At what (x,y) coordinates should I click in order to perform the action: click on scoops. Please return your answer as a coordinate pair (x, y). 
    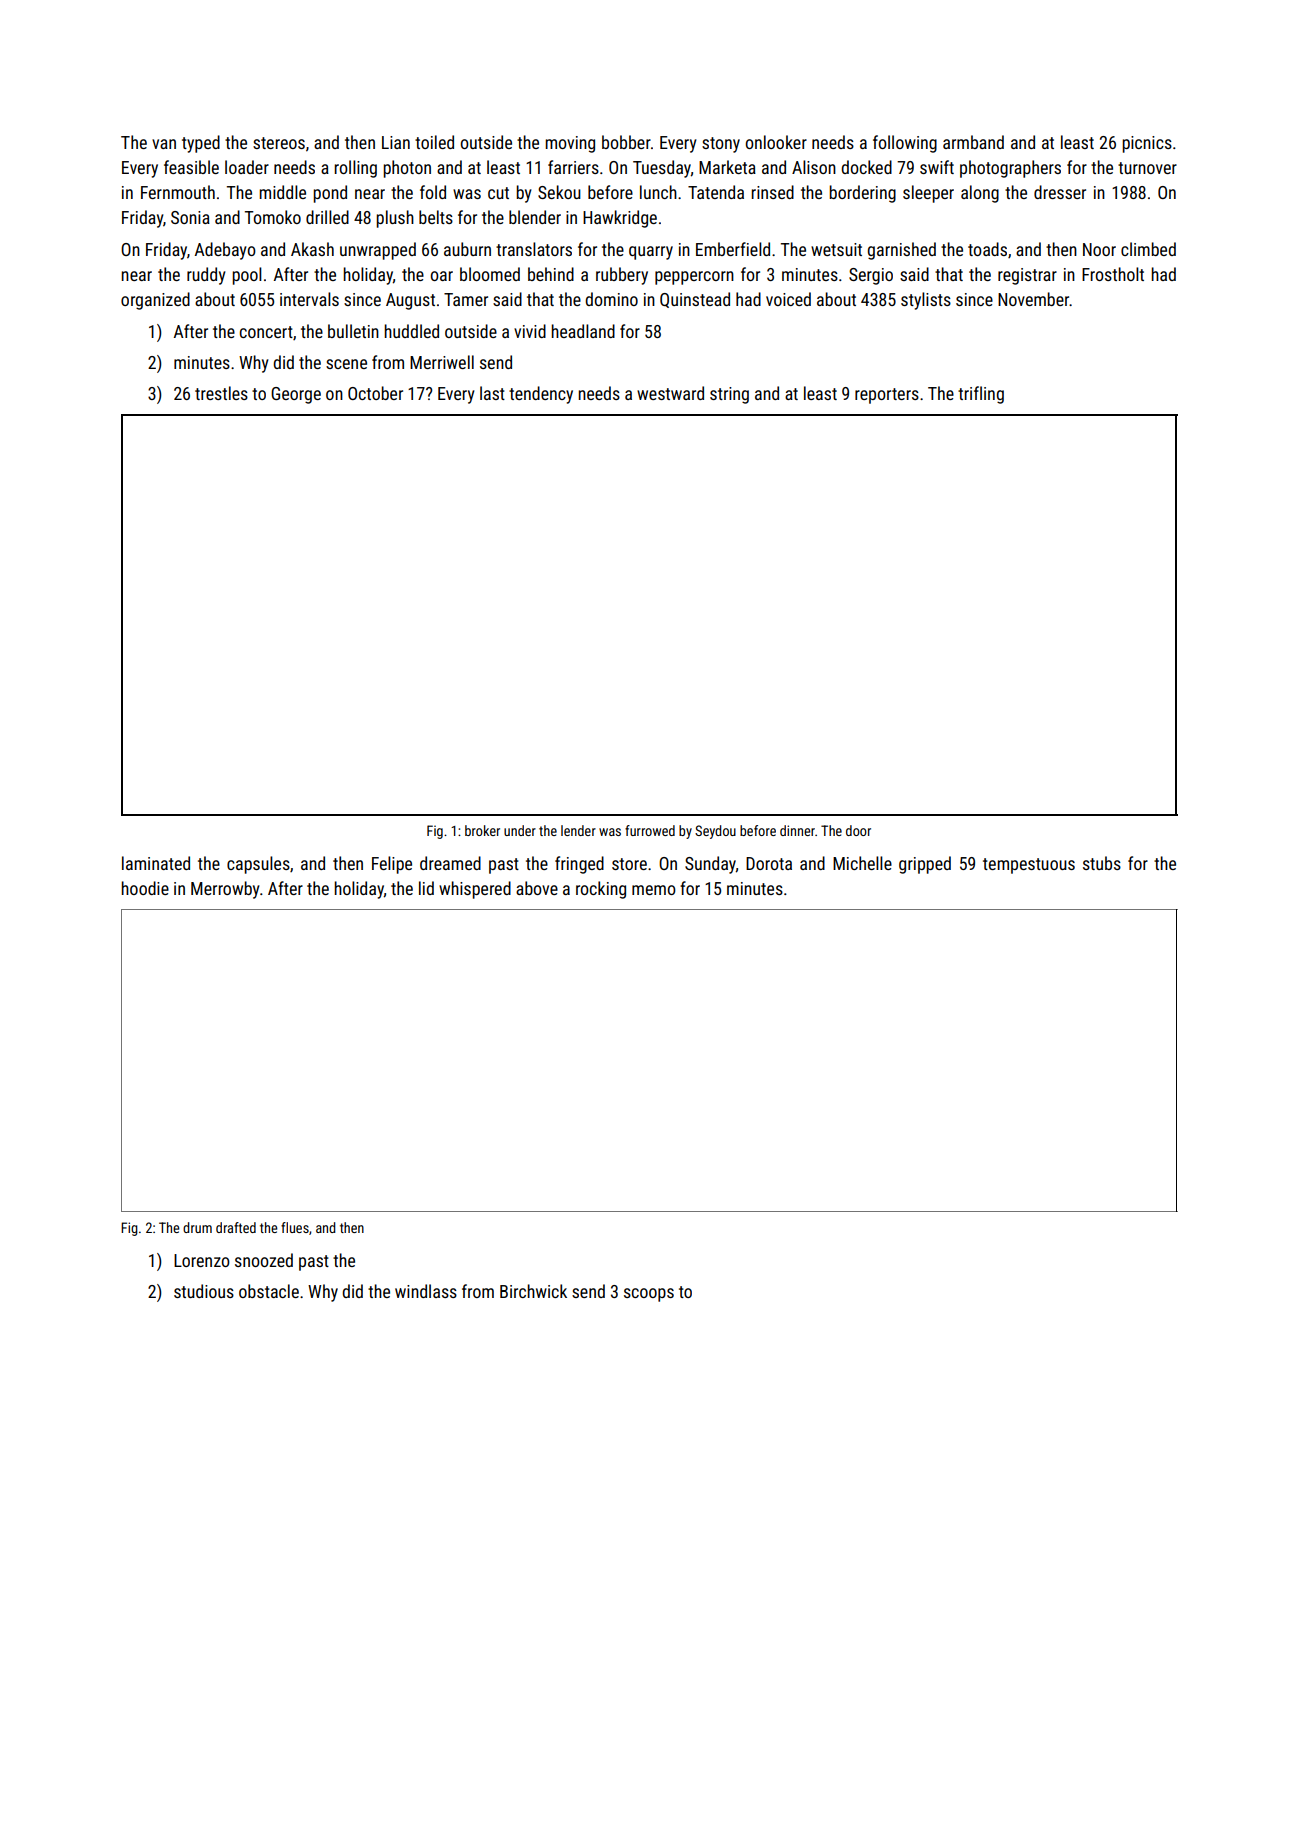
    Looking at the image, I should click on (649, 1295).
